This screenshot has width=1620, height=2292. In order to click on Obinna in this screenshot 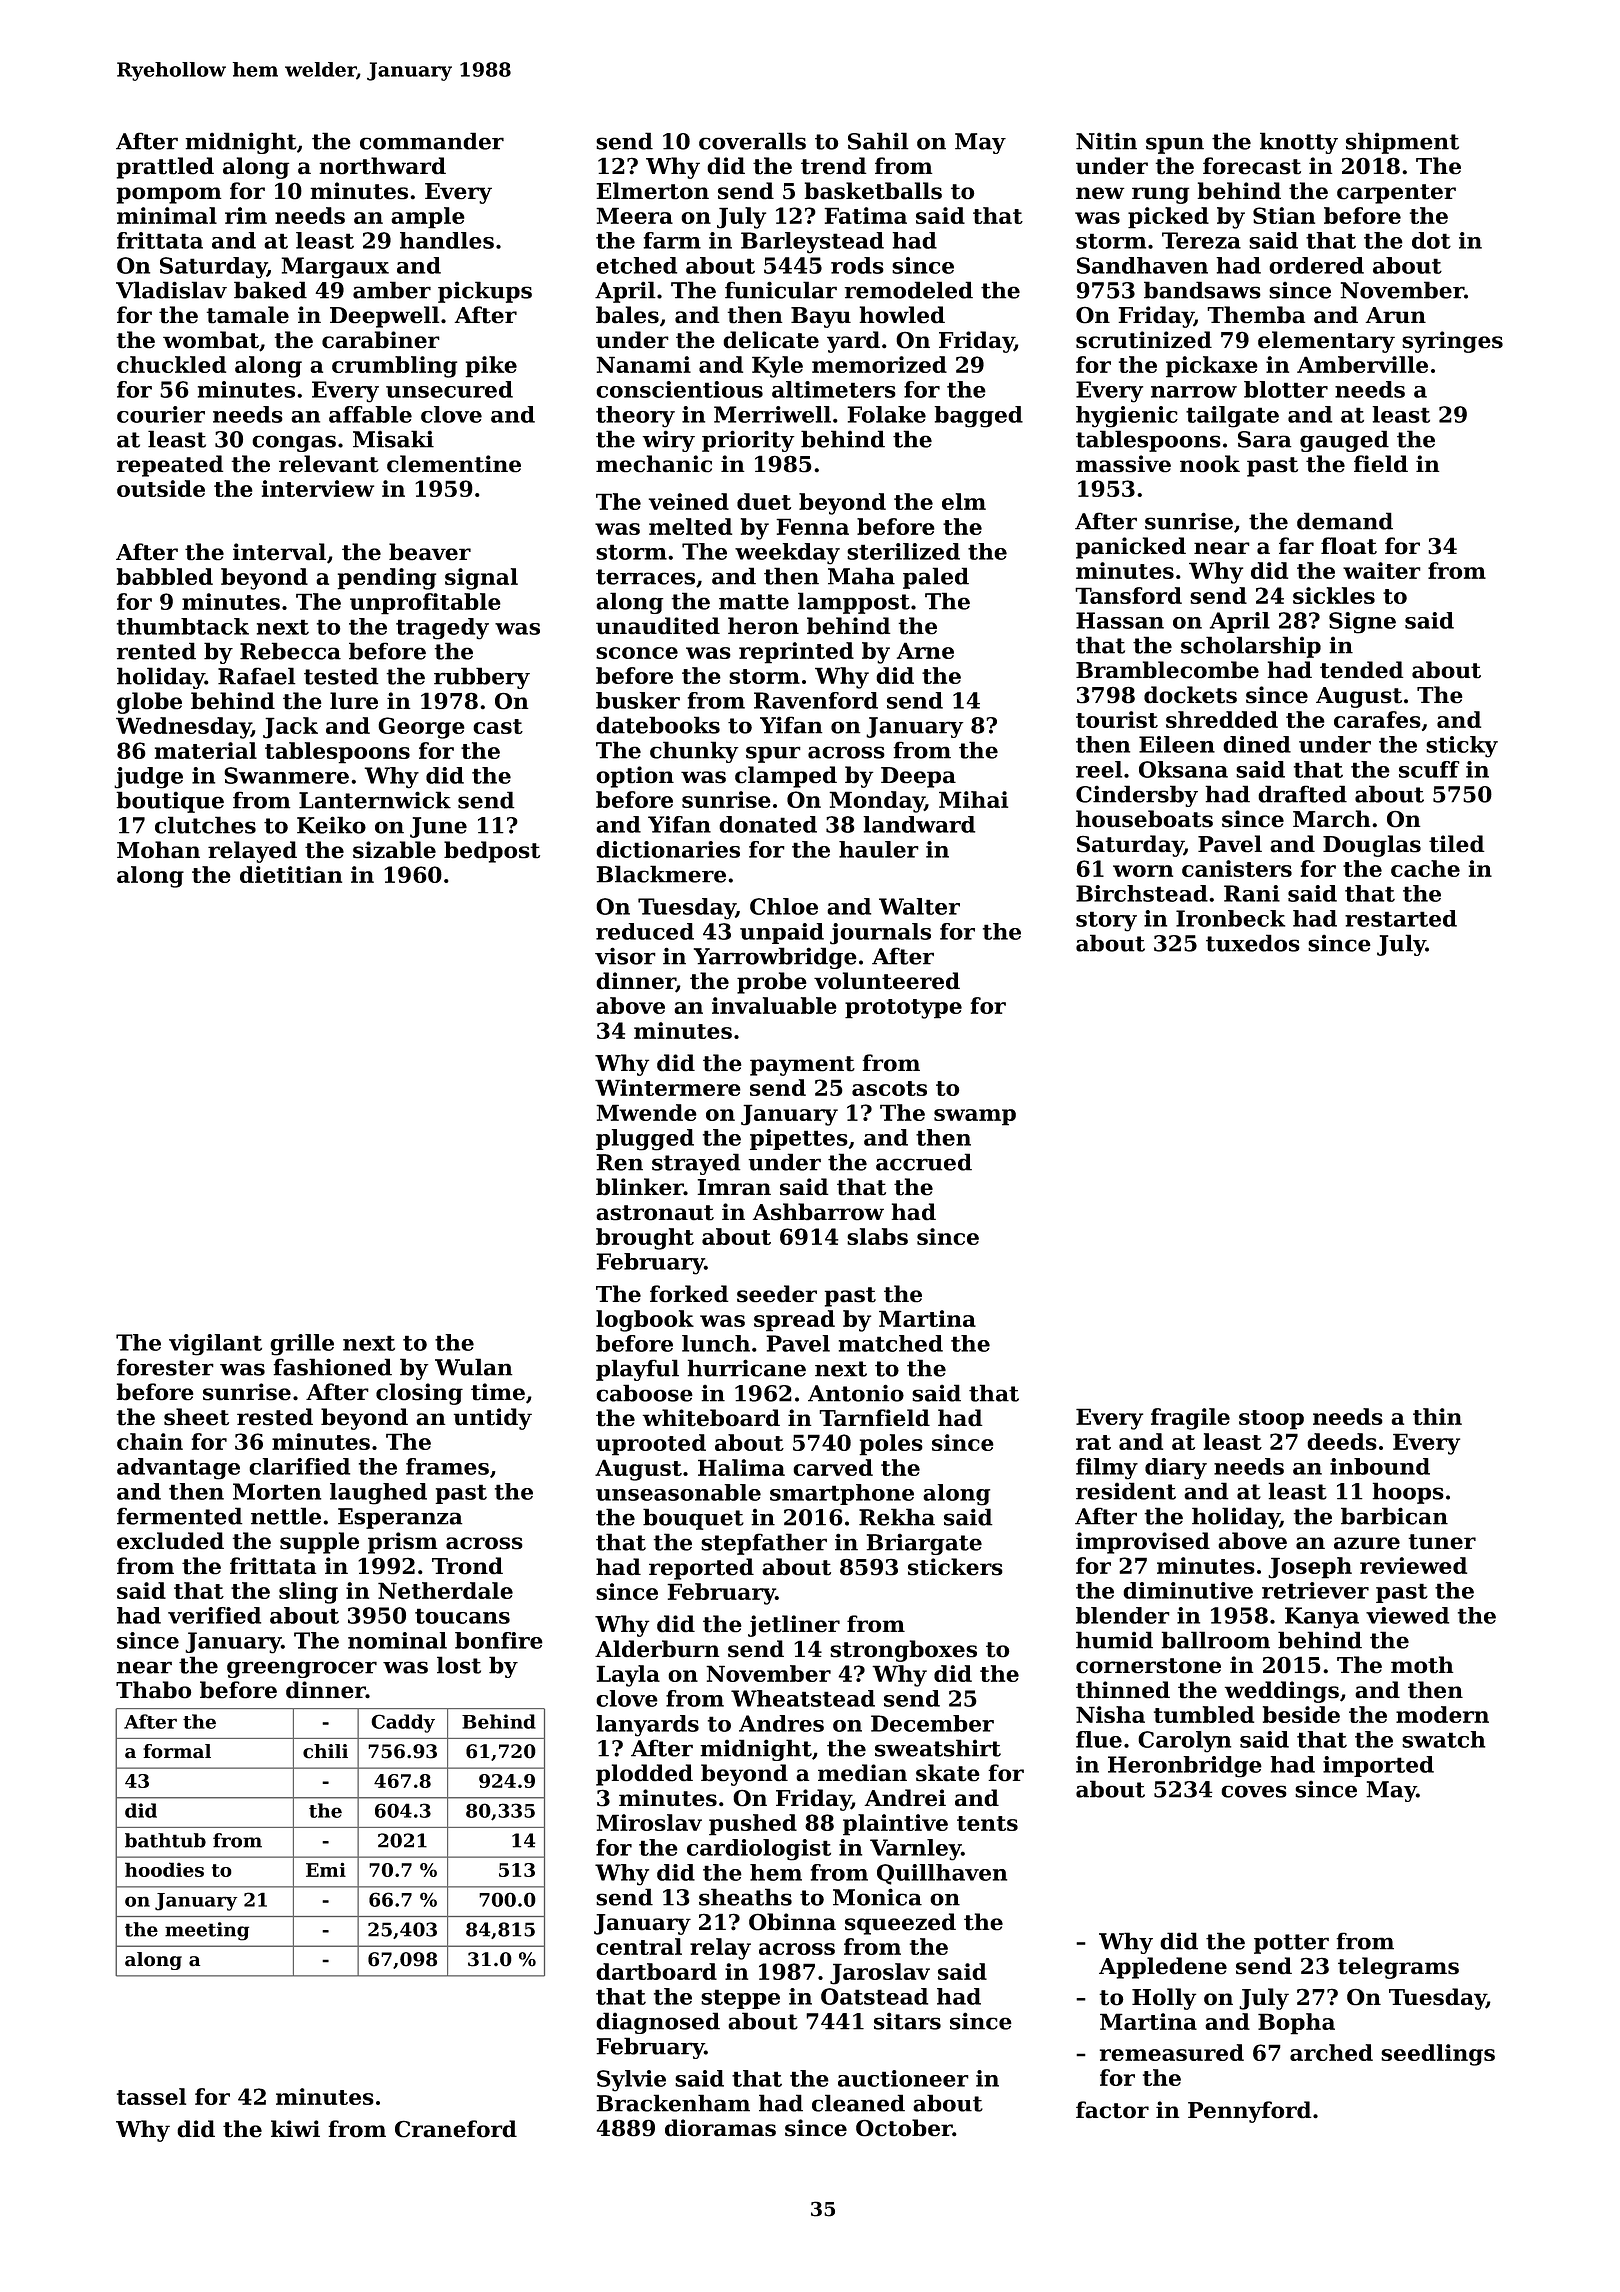, I will do `click(792, 1922)`.
